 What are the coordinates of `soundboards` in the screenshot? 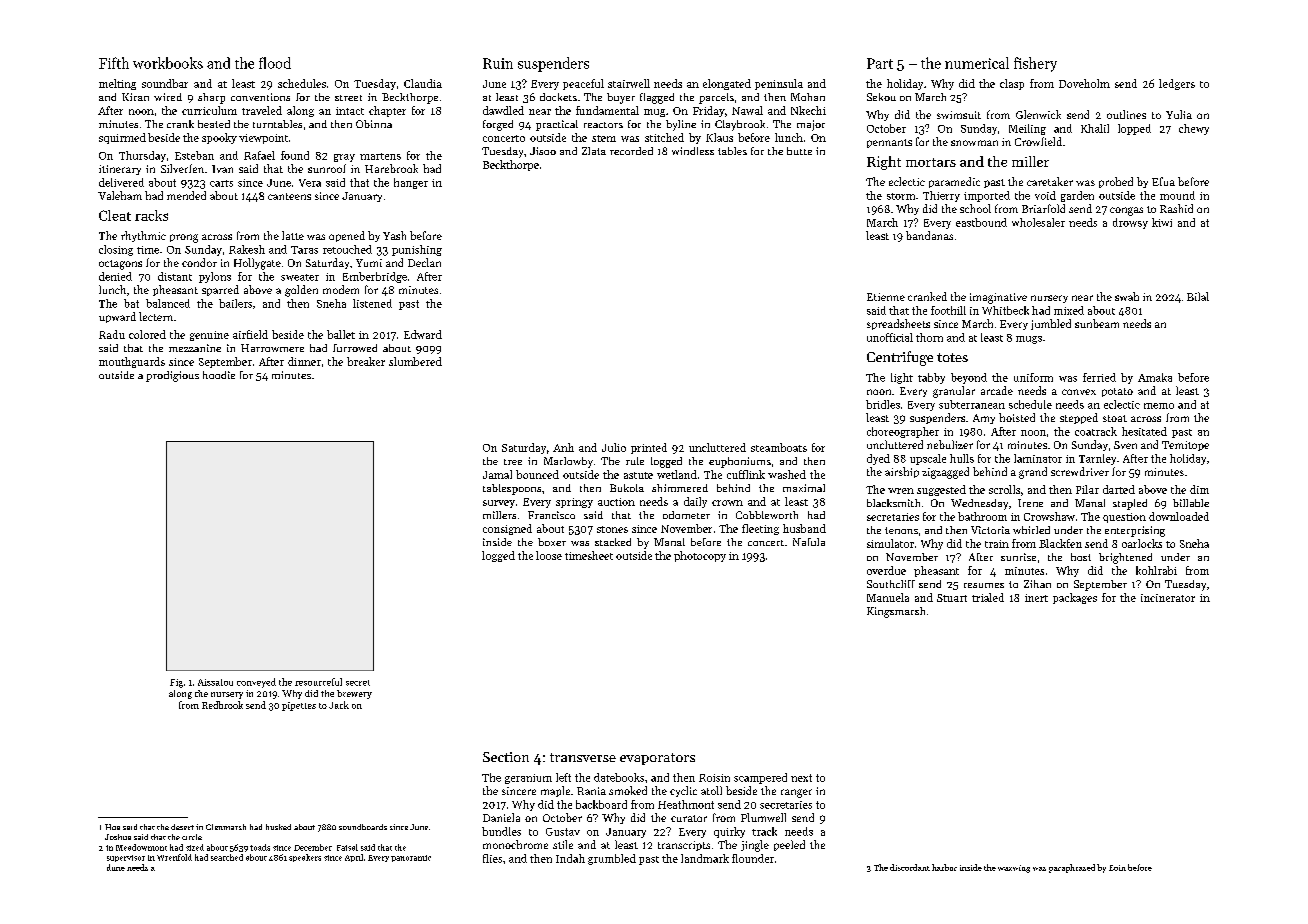 It's located at (363, 827).
